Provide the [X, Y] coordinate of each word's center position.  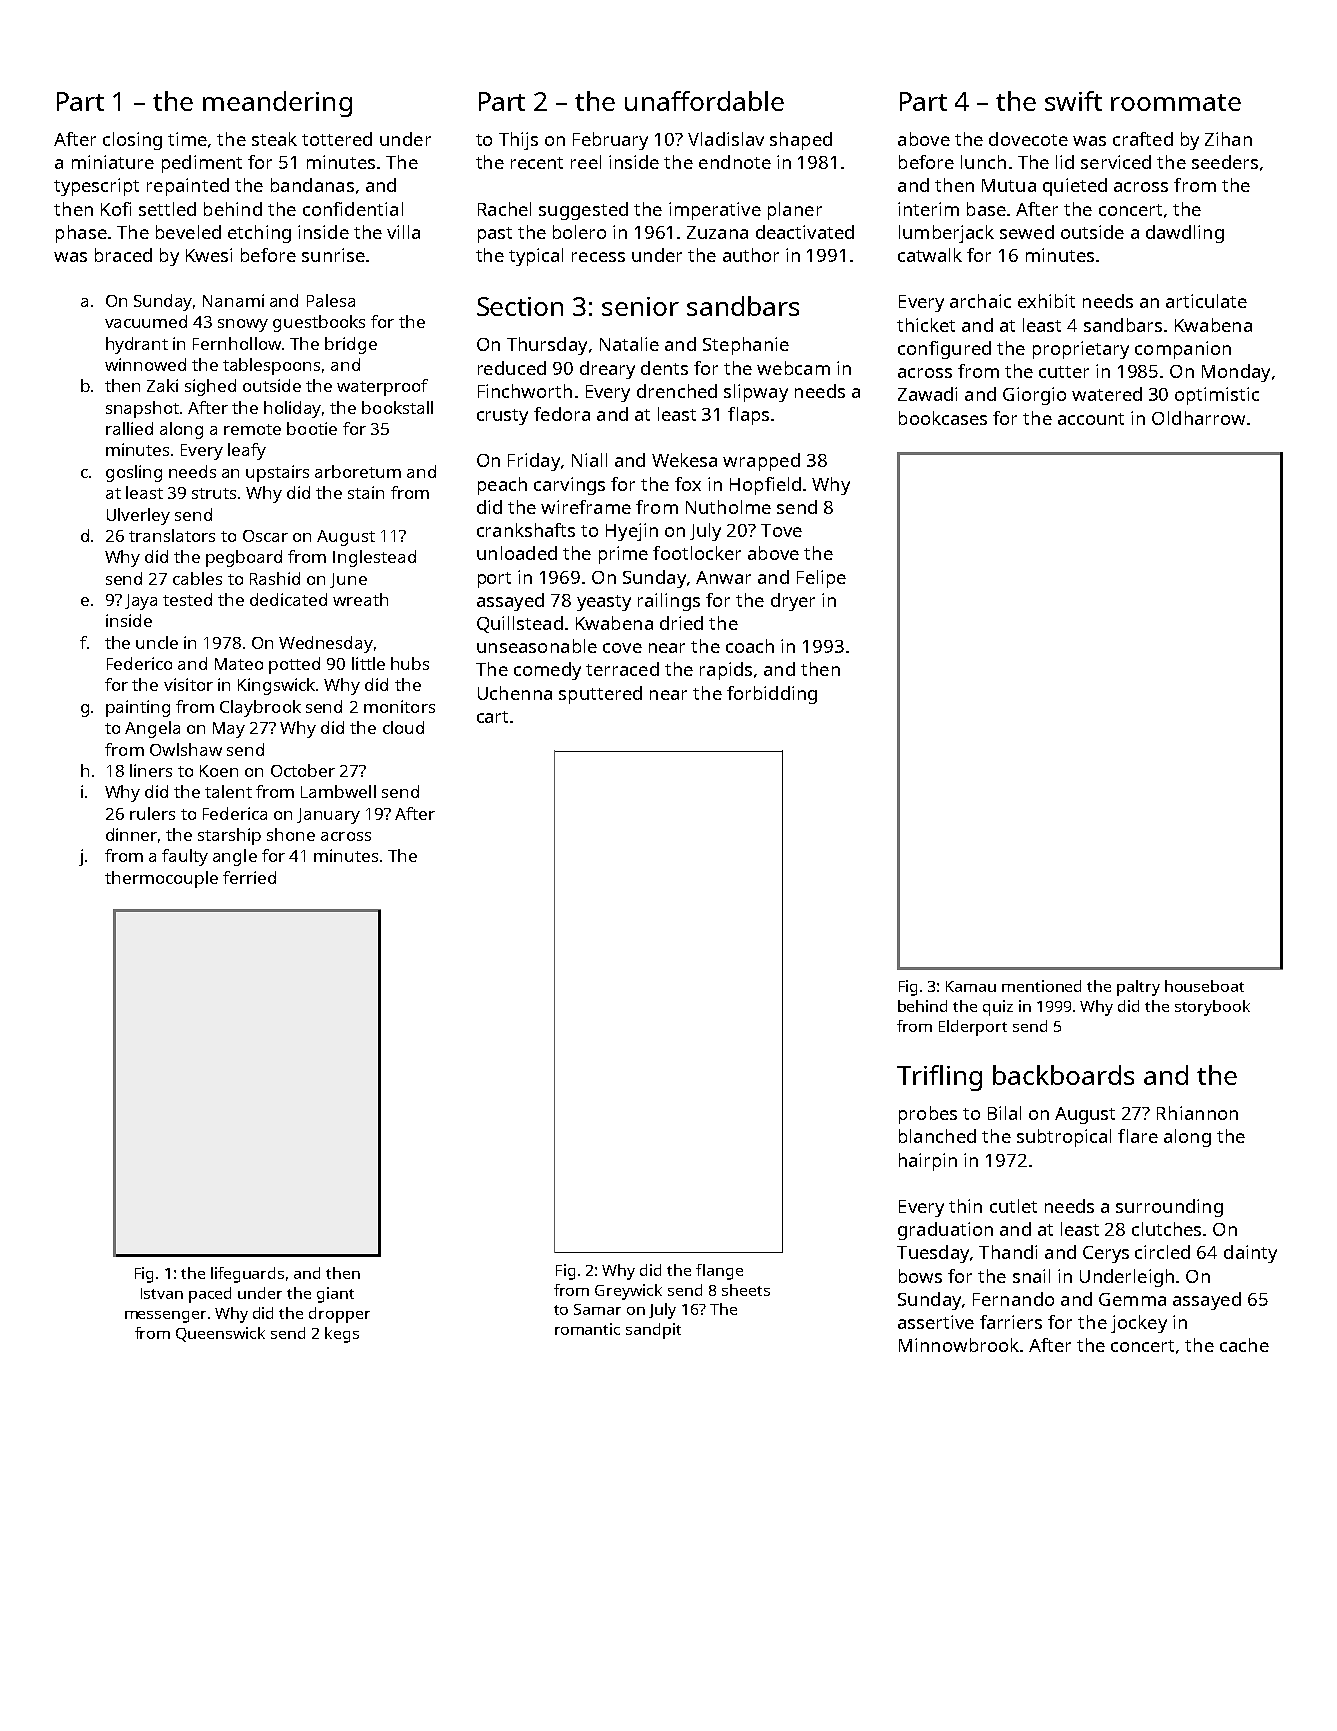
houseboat [1204, 986]
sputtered [600, 695]
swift [1073, 101]
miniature [113, 162]
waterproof [382, 387]
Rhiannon [1197, 1113]
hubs [410, 663]
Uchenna [515, 693]
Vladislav [726, 139]
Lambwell [338, 791]
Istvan [162, 1293]
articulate [1206, 301]
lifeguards [247, 1275]
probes [928, 1115]
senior [640, 306]
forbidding [772, 695]
